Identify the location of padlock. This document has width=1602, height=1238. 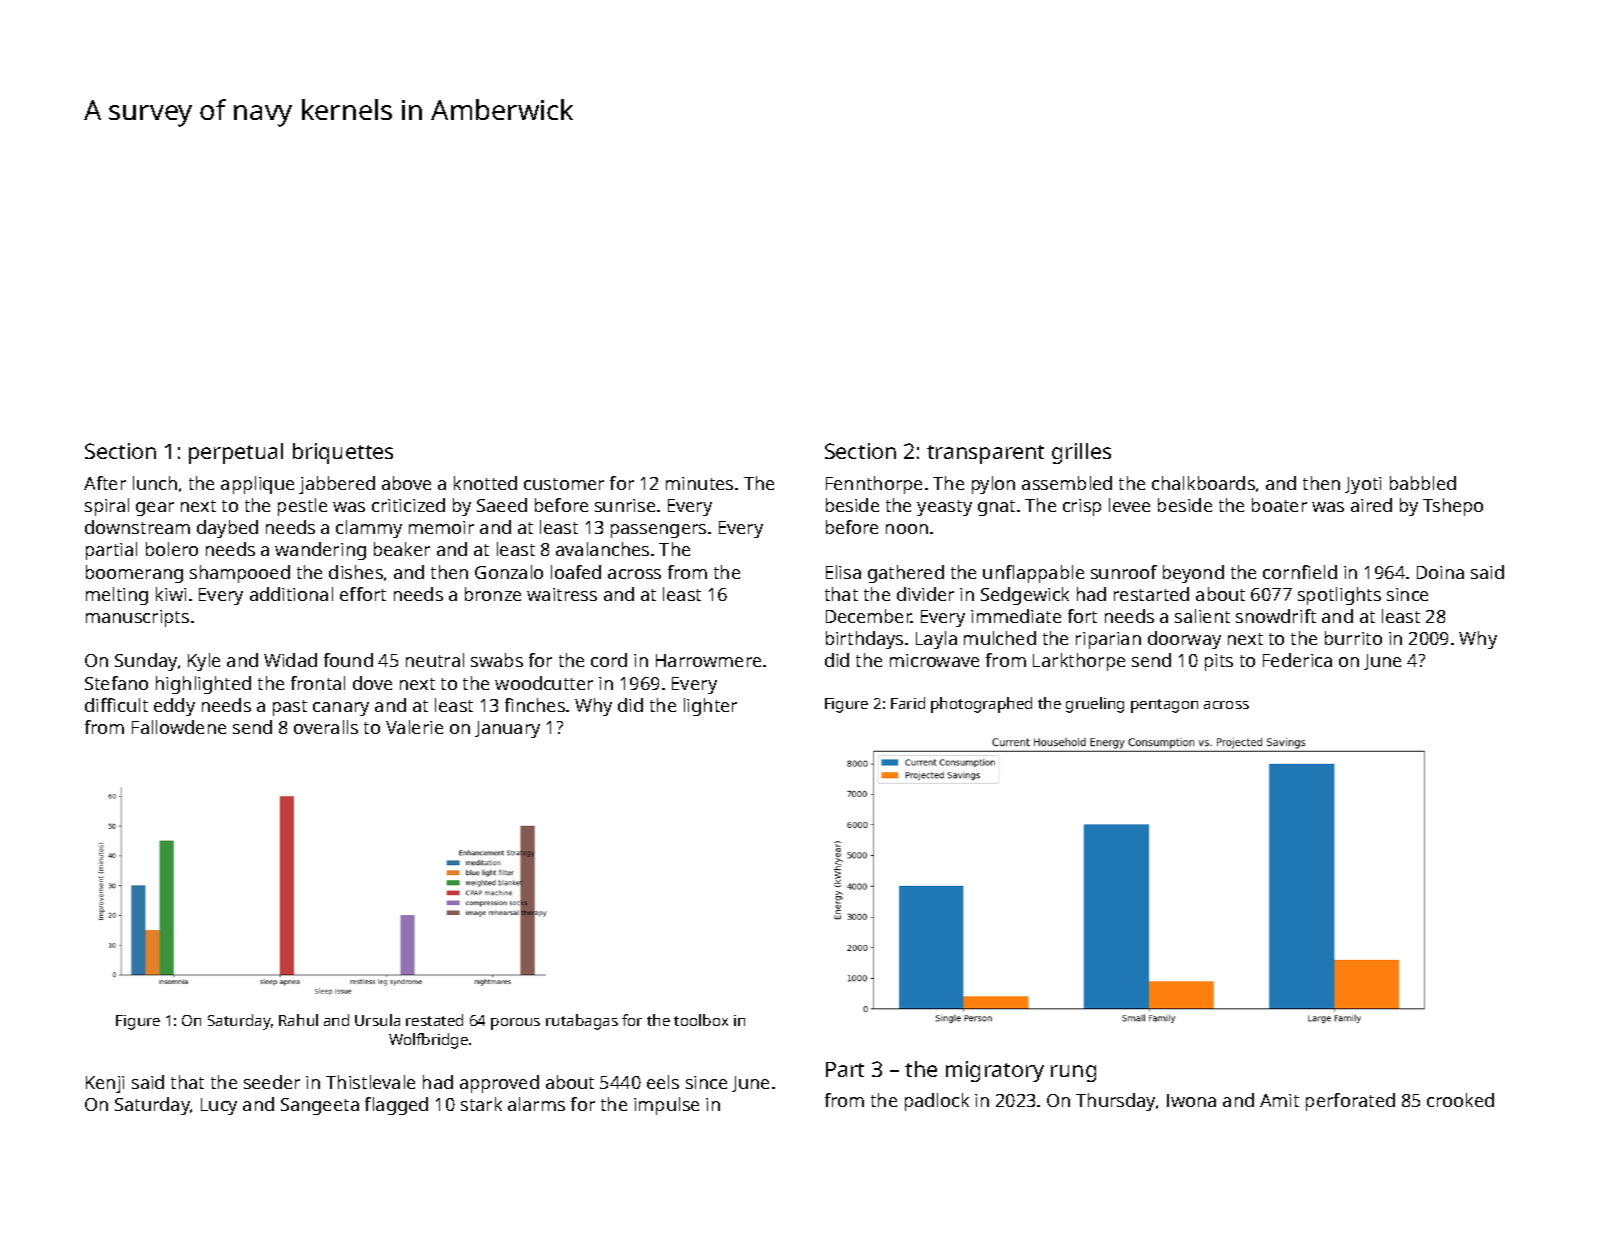
(937, 1102).
